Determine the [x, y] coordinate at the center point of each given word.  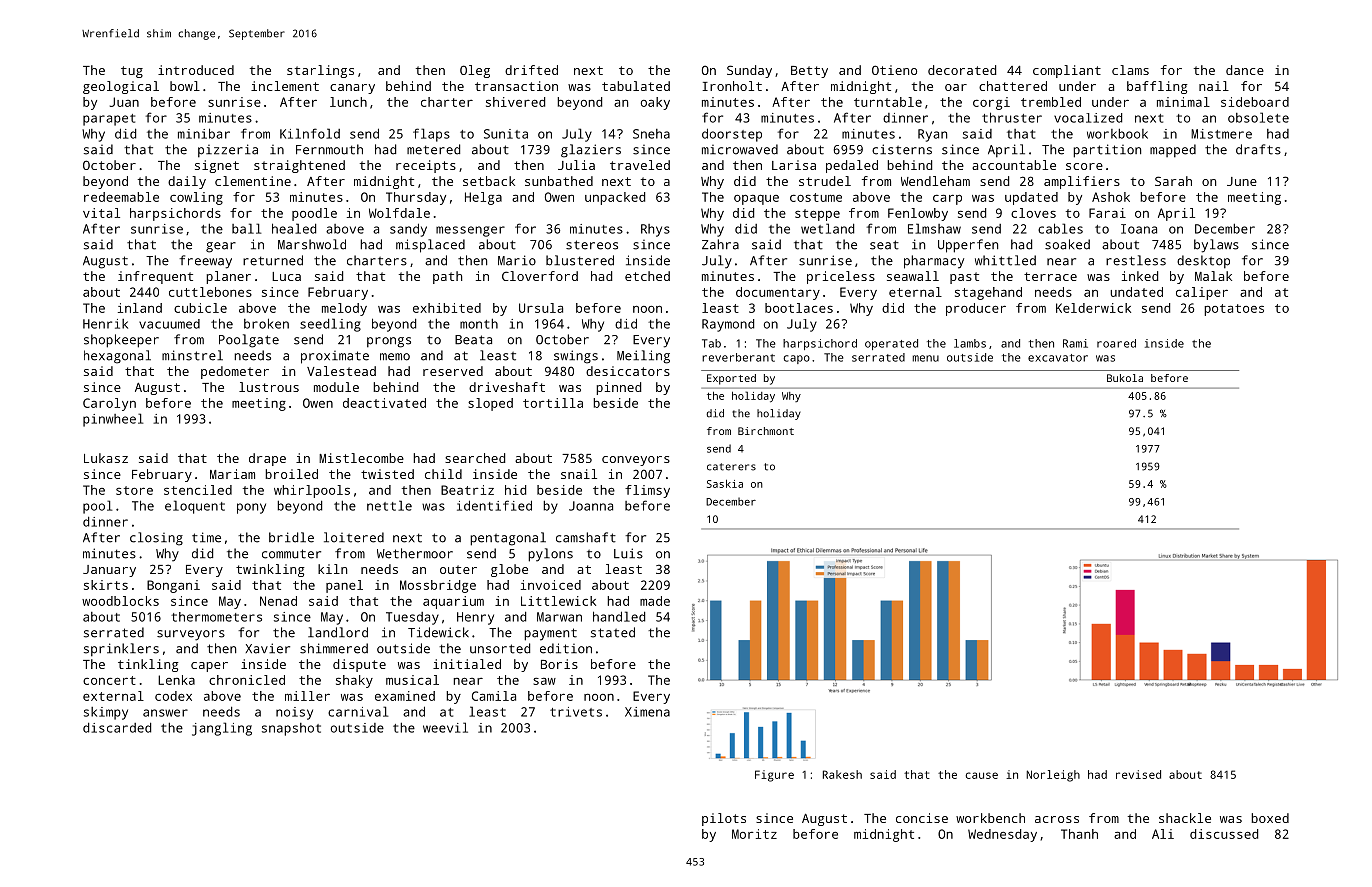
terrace [1050, 276]
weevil [445, 727]
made [655, 601]
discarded [117, 727]
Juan [124, 102]
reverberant [738, 357]
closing [156, 539]
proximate [335, 357]
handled [619, 616]
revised [1138, 774]
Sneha [651, 134]
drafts [1258, 149]
